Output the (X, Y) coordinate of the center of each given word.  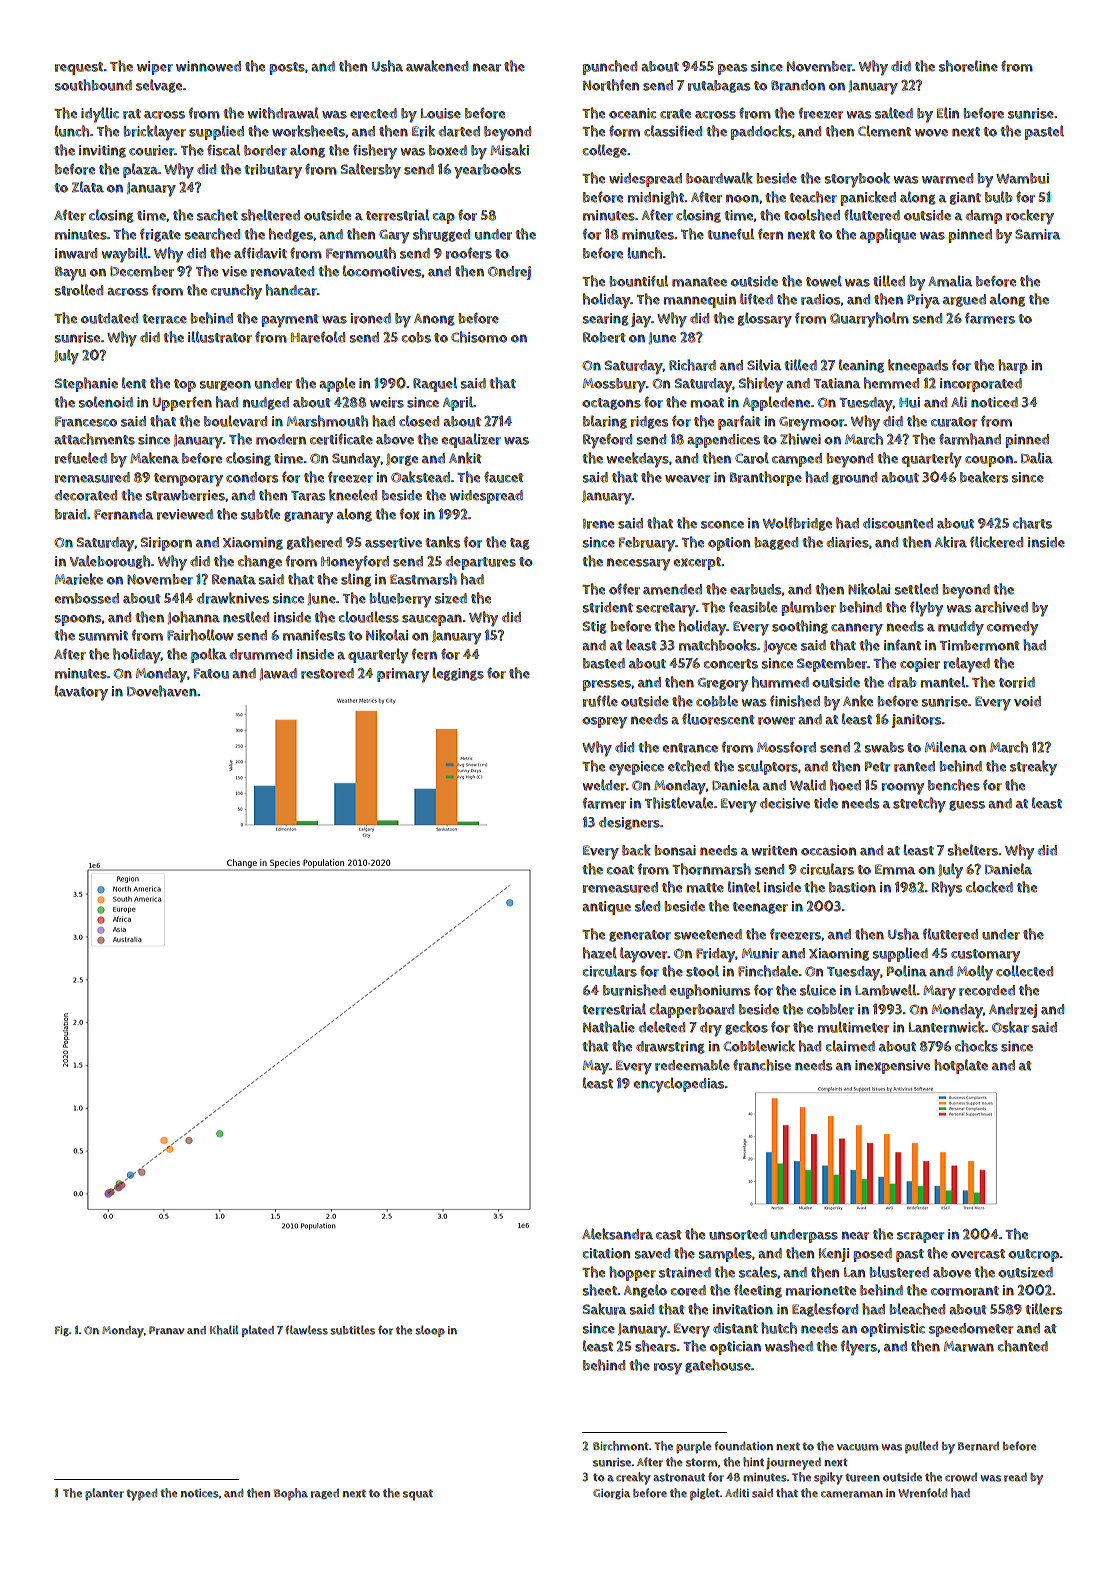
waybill (124, 255)
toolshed (812, 215)
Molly (975, 973)
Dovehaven (162, 691)
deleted (662, 1027)
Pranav (166, 1330)
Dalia (1037, 458)
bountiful (639, 281)
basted (604, 663)
